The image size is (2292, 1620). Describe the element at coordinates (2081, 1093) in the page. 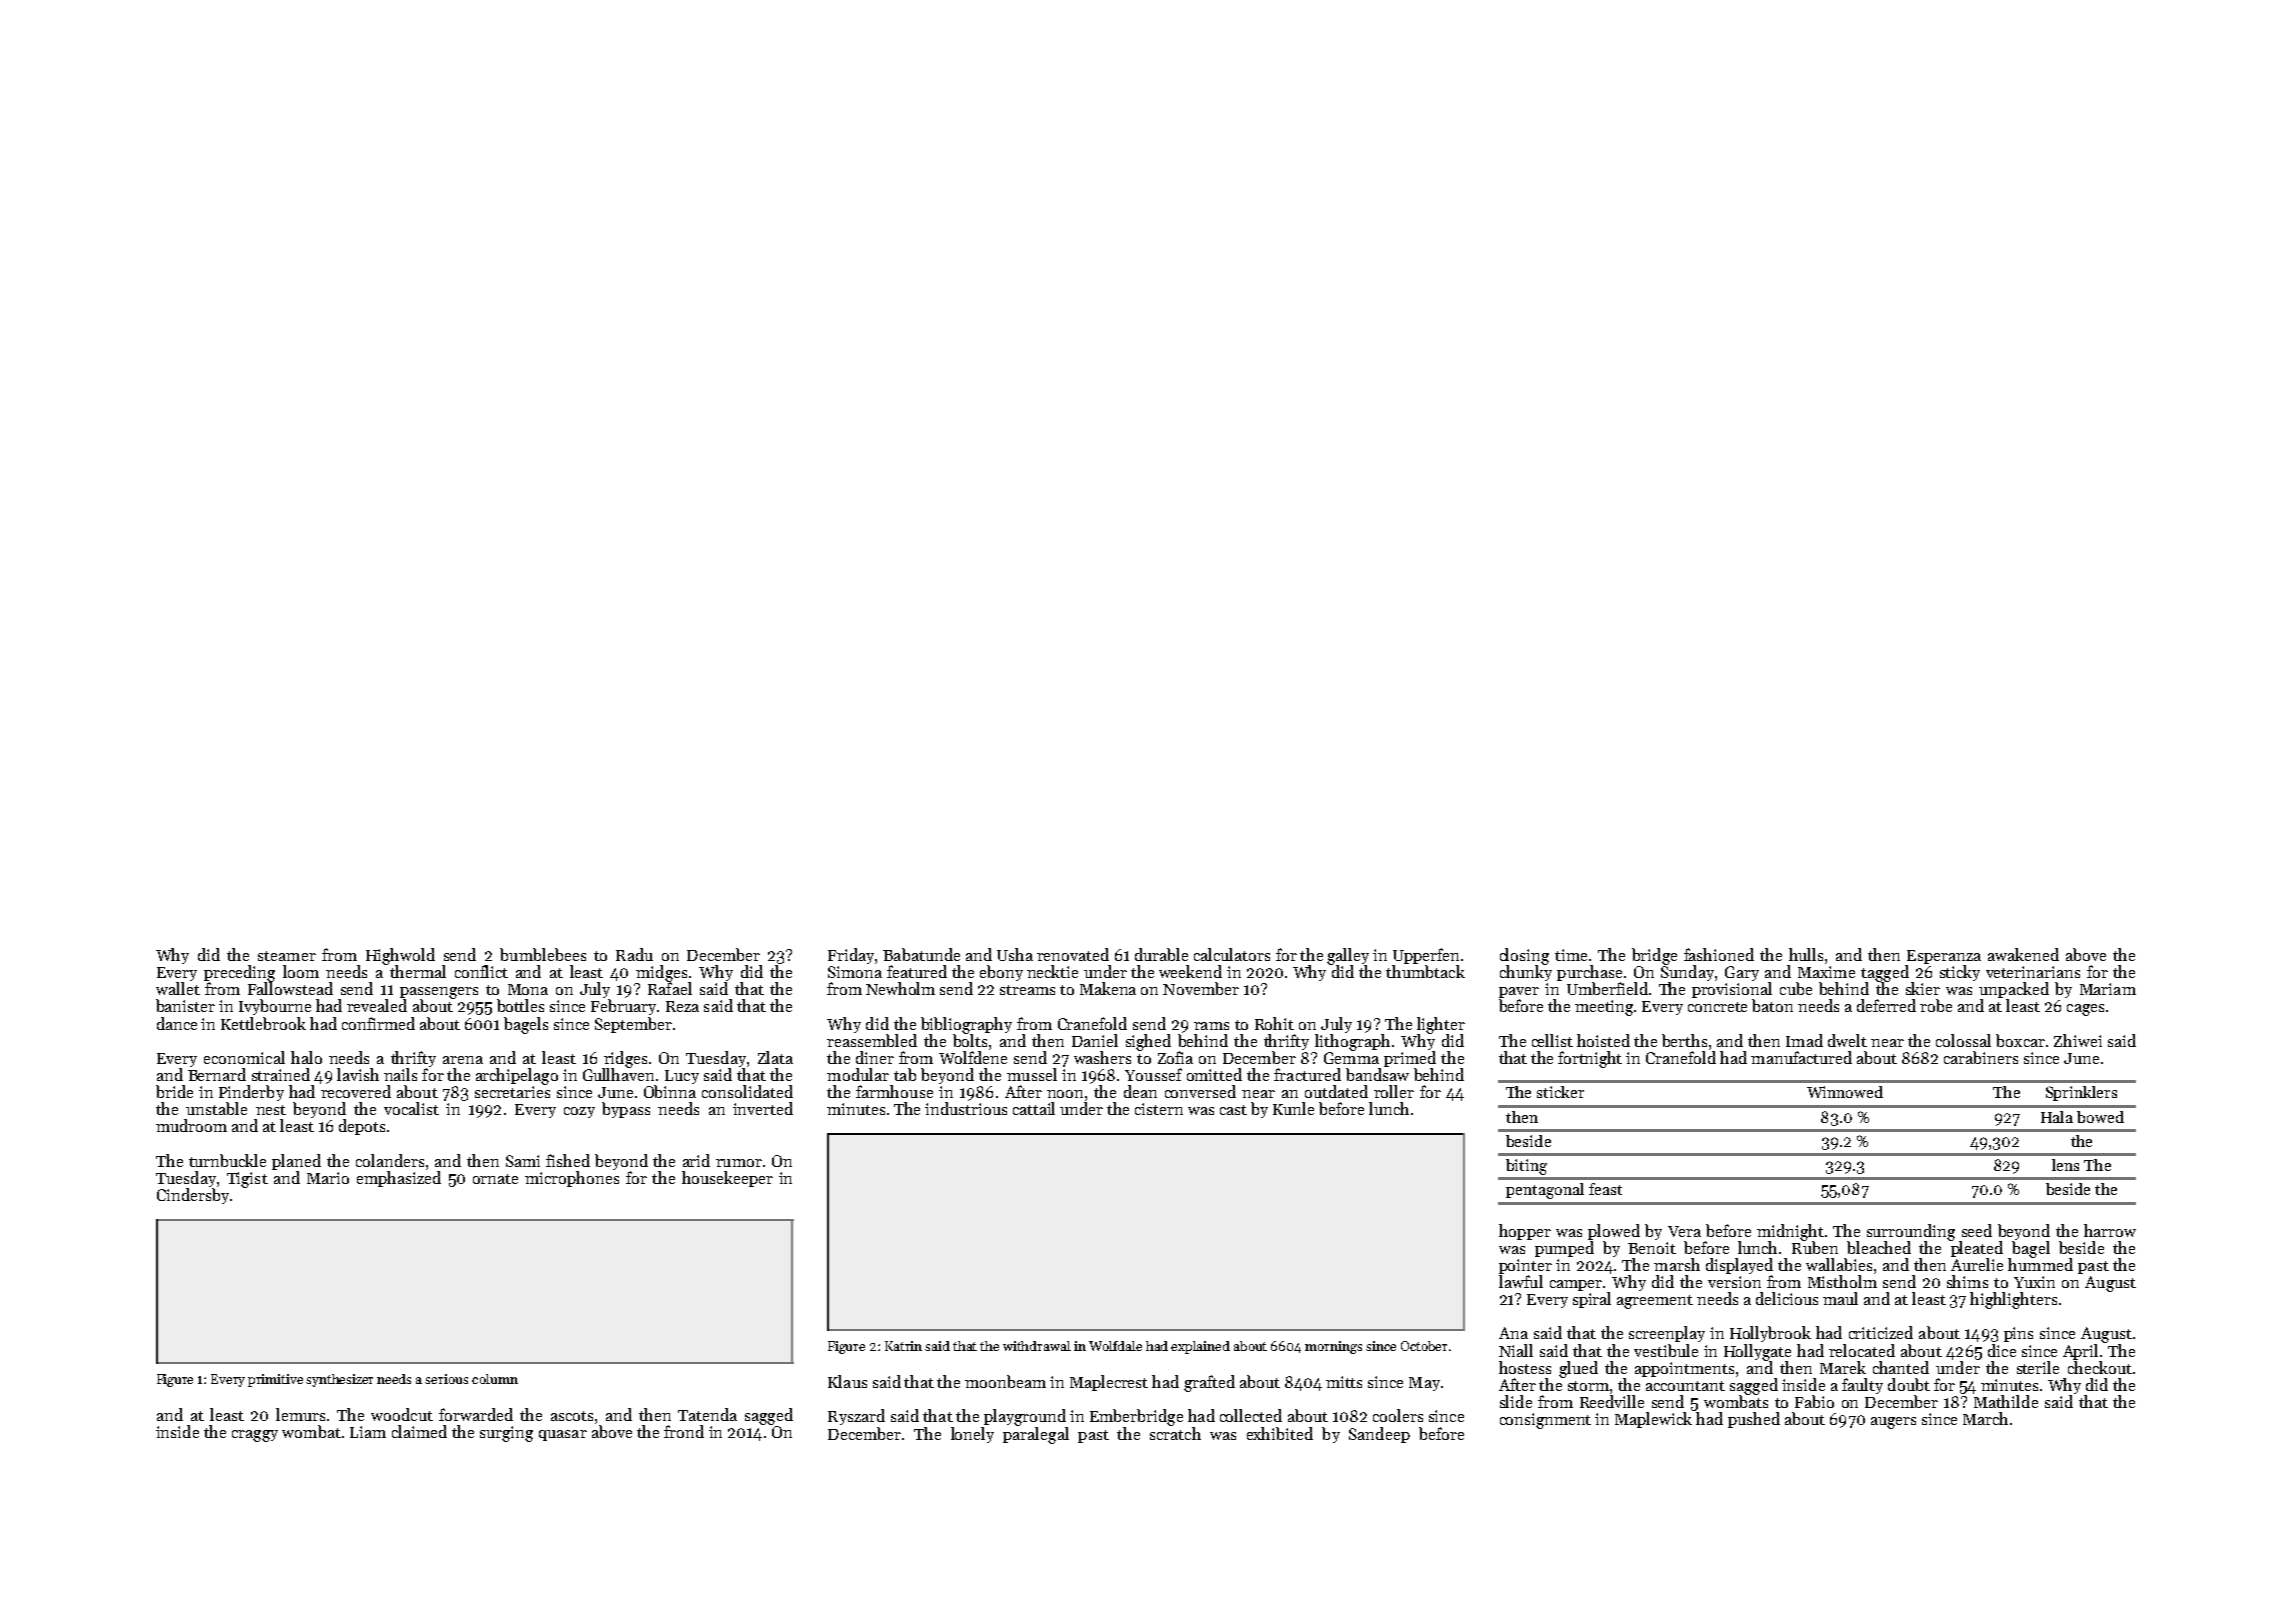

I see `Sprinklers` at that location.
